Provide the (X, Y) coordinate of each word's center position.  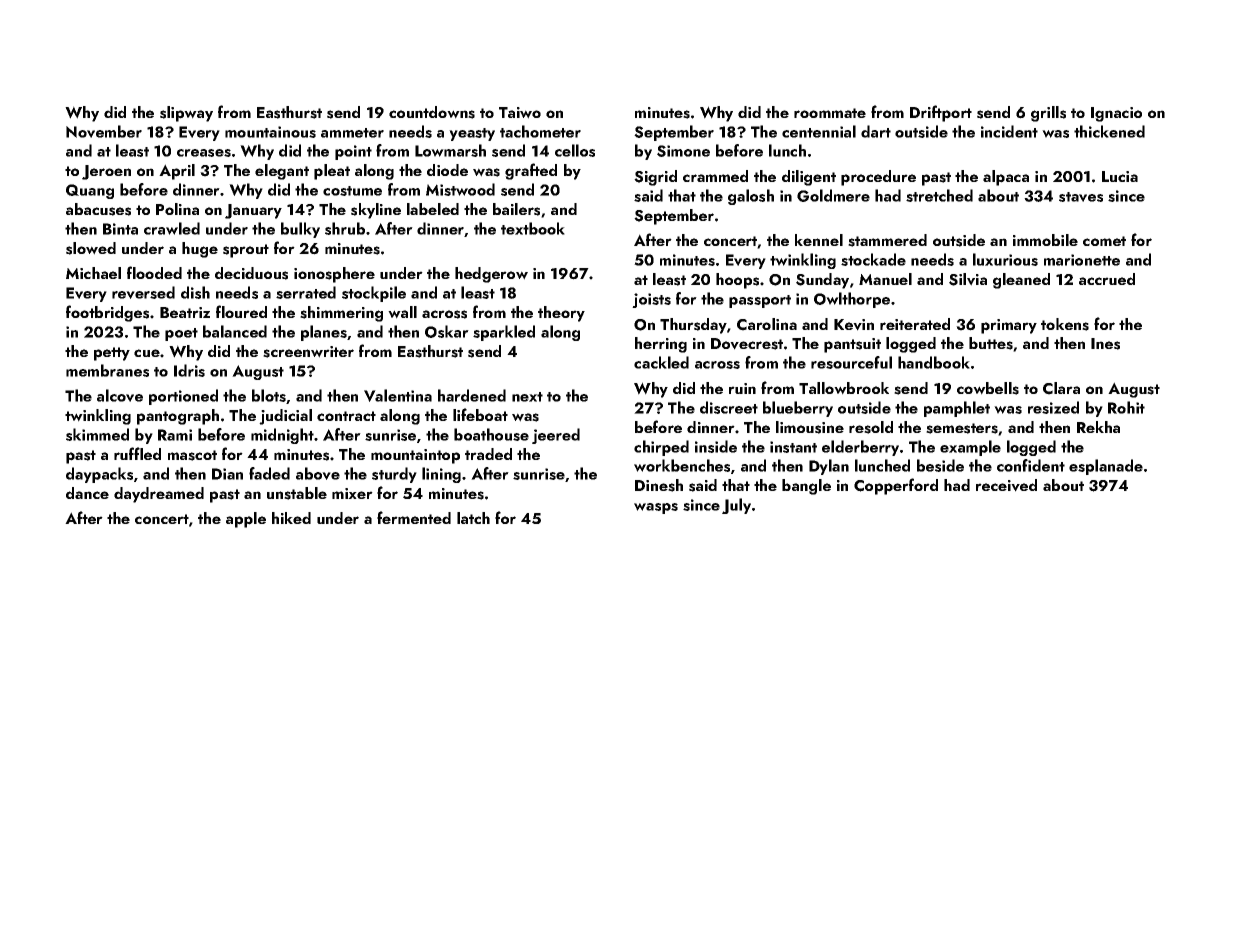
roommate (830, 113)
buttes (991, 343)
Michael (93, 273)
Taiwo (520, 113)
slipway (186, 114)
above (318, 473)
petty (112, 354)
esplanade (1106, 467)
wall (402, 312)
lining (441, 475)
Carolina (767, 324)
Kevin (854, 325)
